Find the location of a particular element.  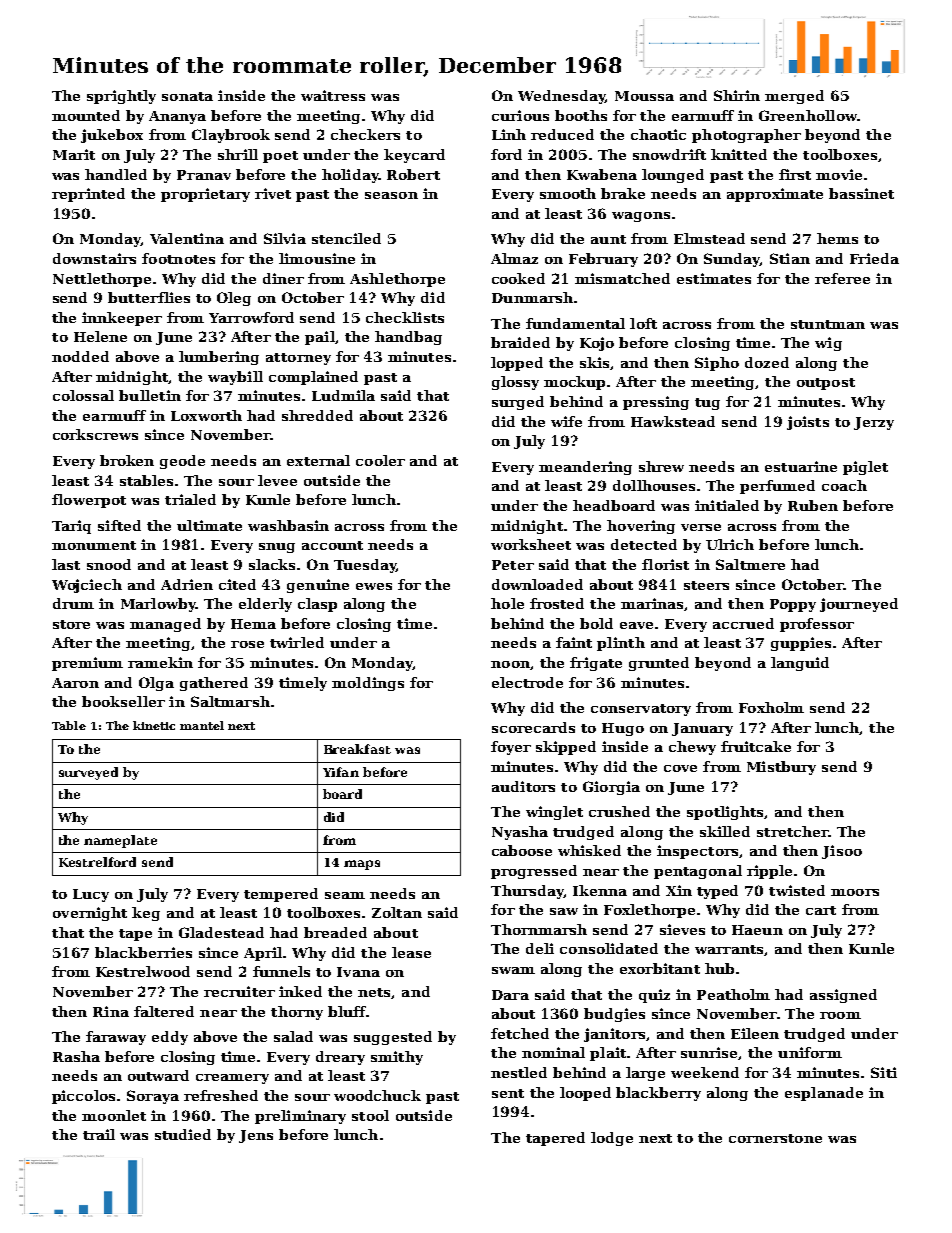

Nyasha is located at coordinates (520, 833).
